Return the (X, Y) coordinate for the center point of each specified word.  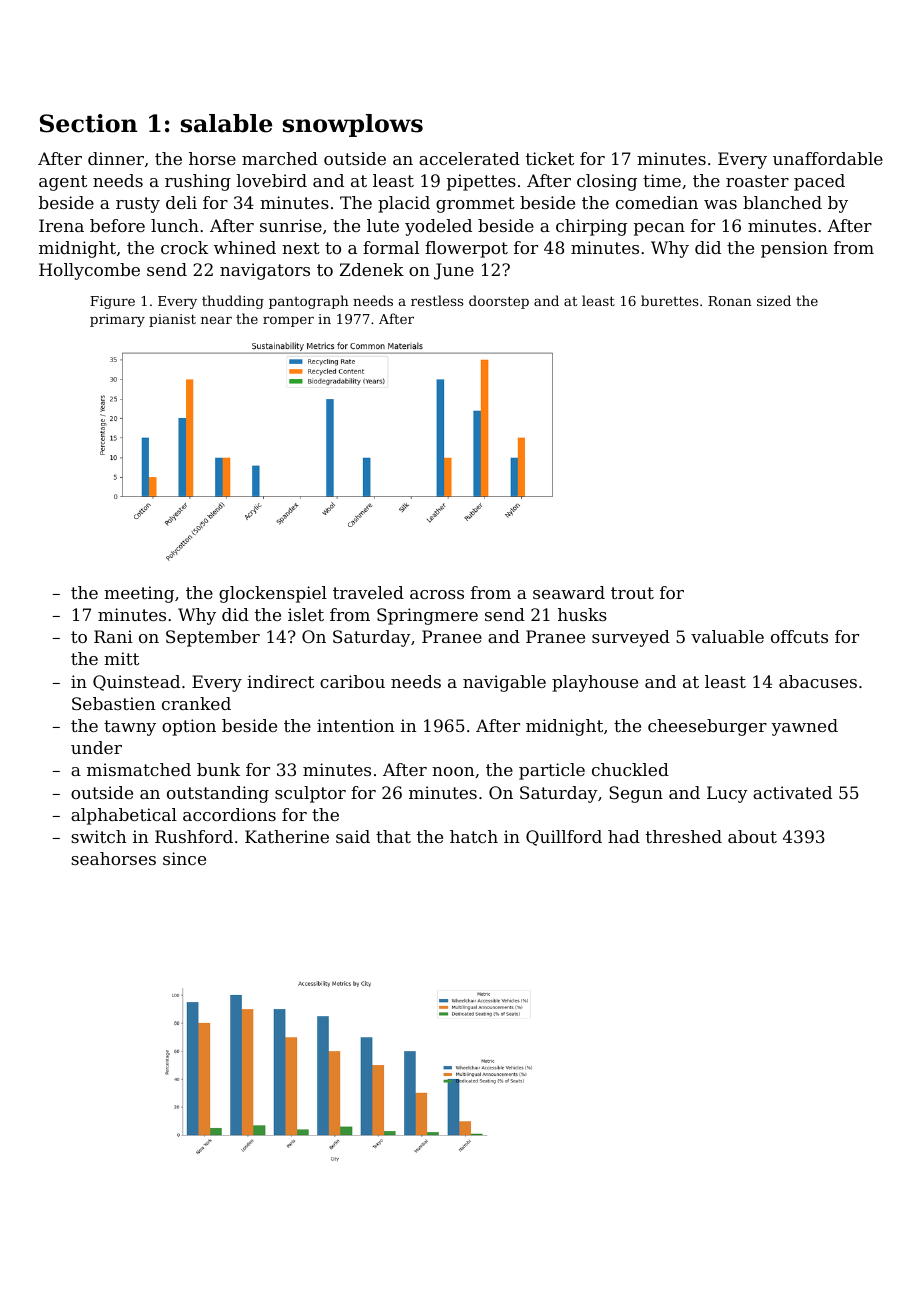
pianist (172, 320)
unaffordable (828, 158)
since (184, 858)
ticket (550, 158)
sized (774, 300)
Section (88, 123)
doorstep (499, 302)
